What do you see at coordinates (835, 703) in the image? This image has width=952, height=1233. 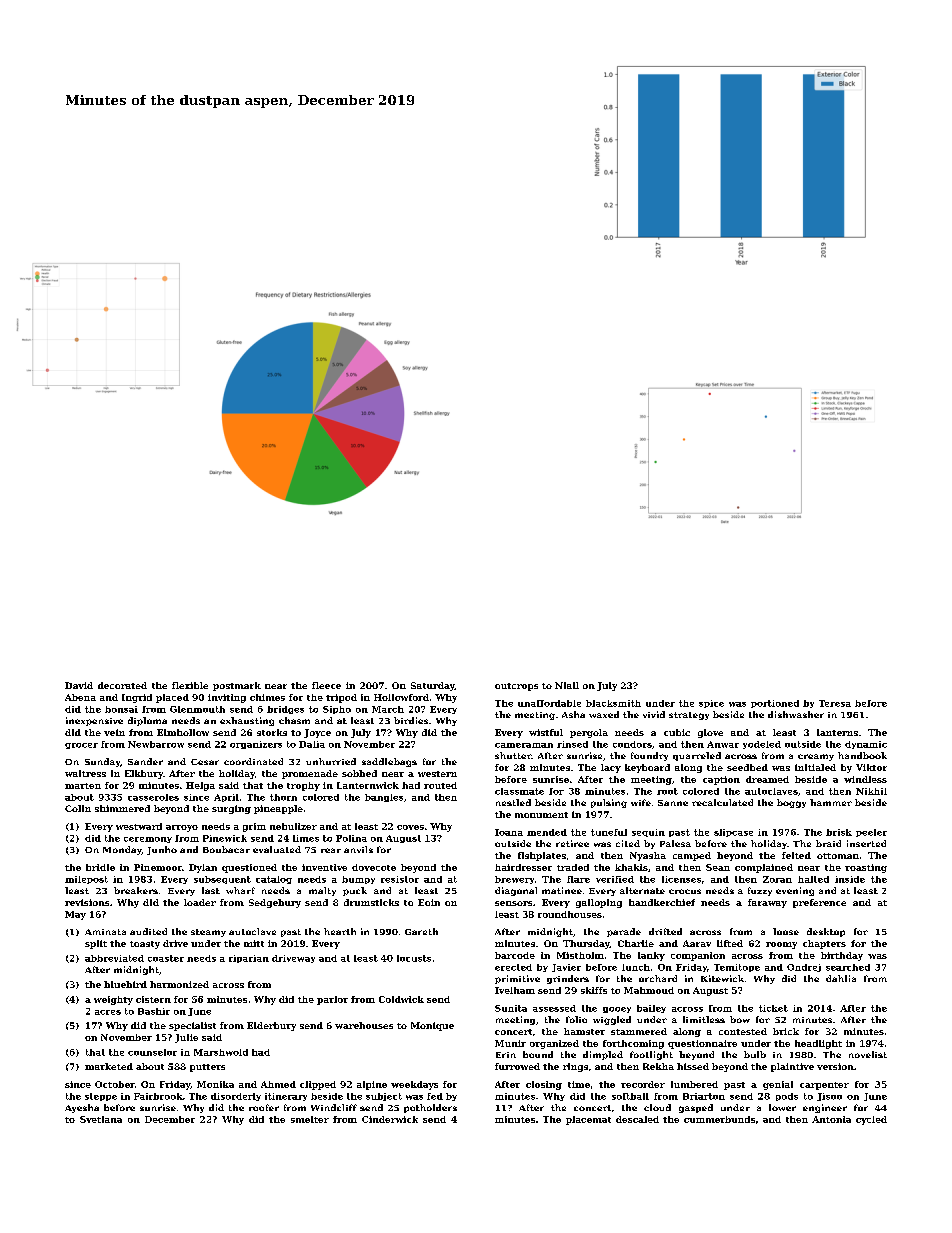 I see `Teresa` at bounding box center [835, 703].
